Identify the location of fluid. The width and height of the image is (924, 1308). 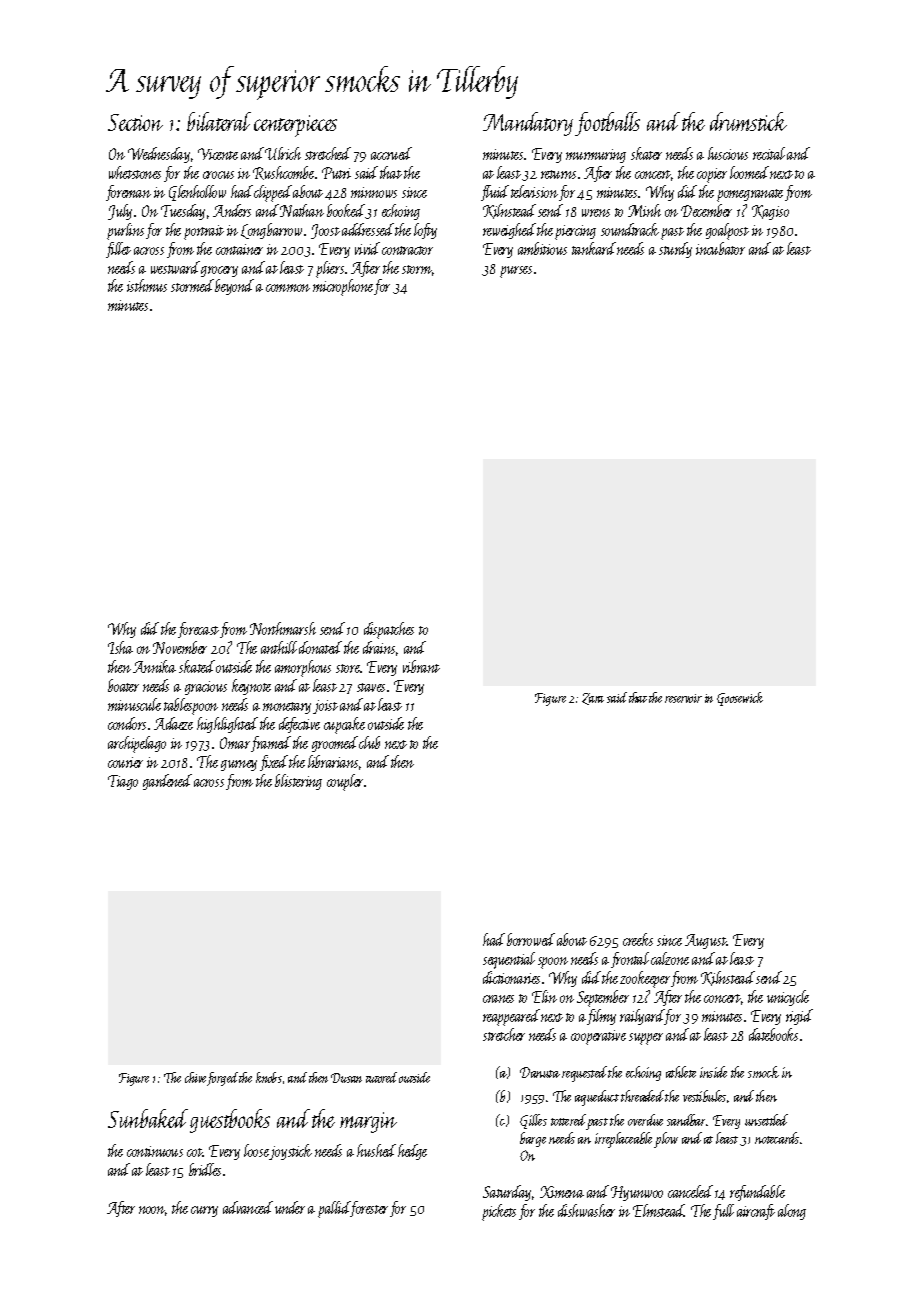
(495, 193).
